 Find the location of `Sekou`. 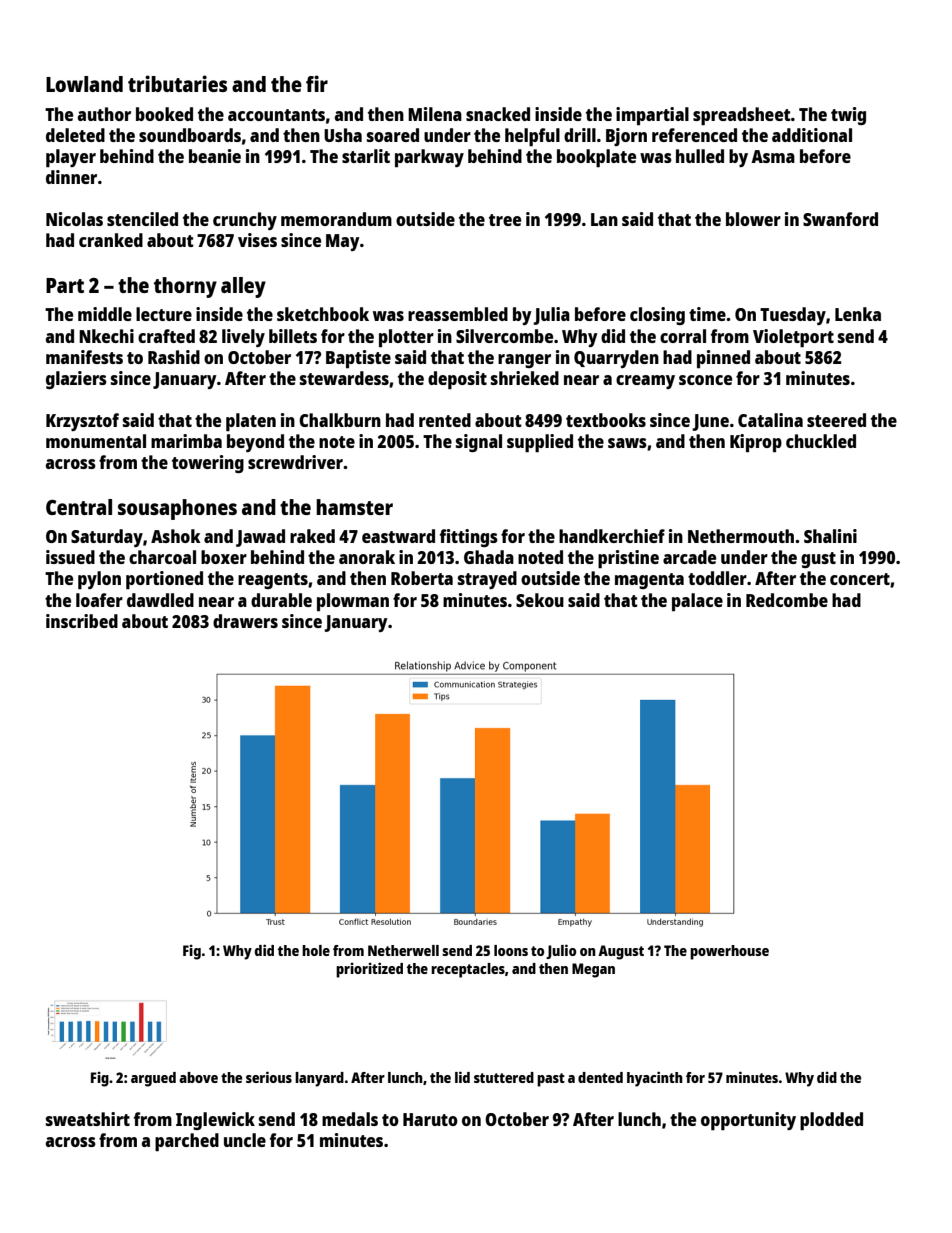

Sekou is located at coordinates (540, 600).
